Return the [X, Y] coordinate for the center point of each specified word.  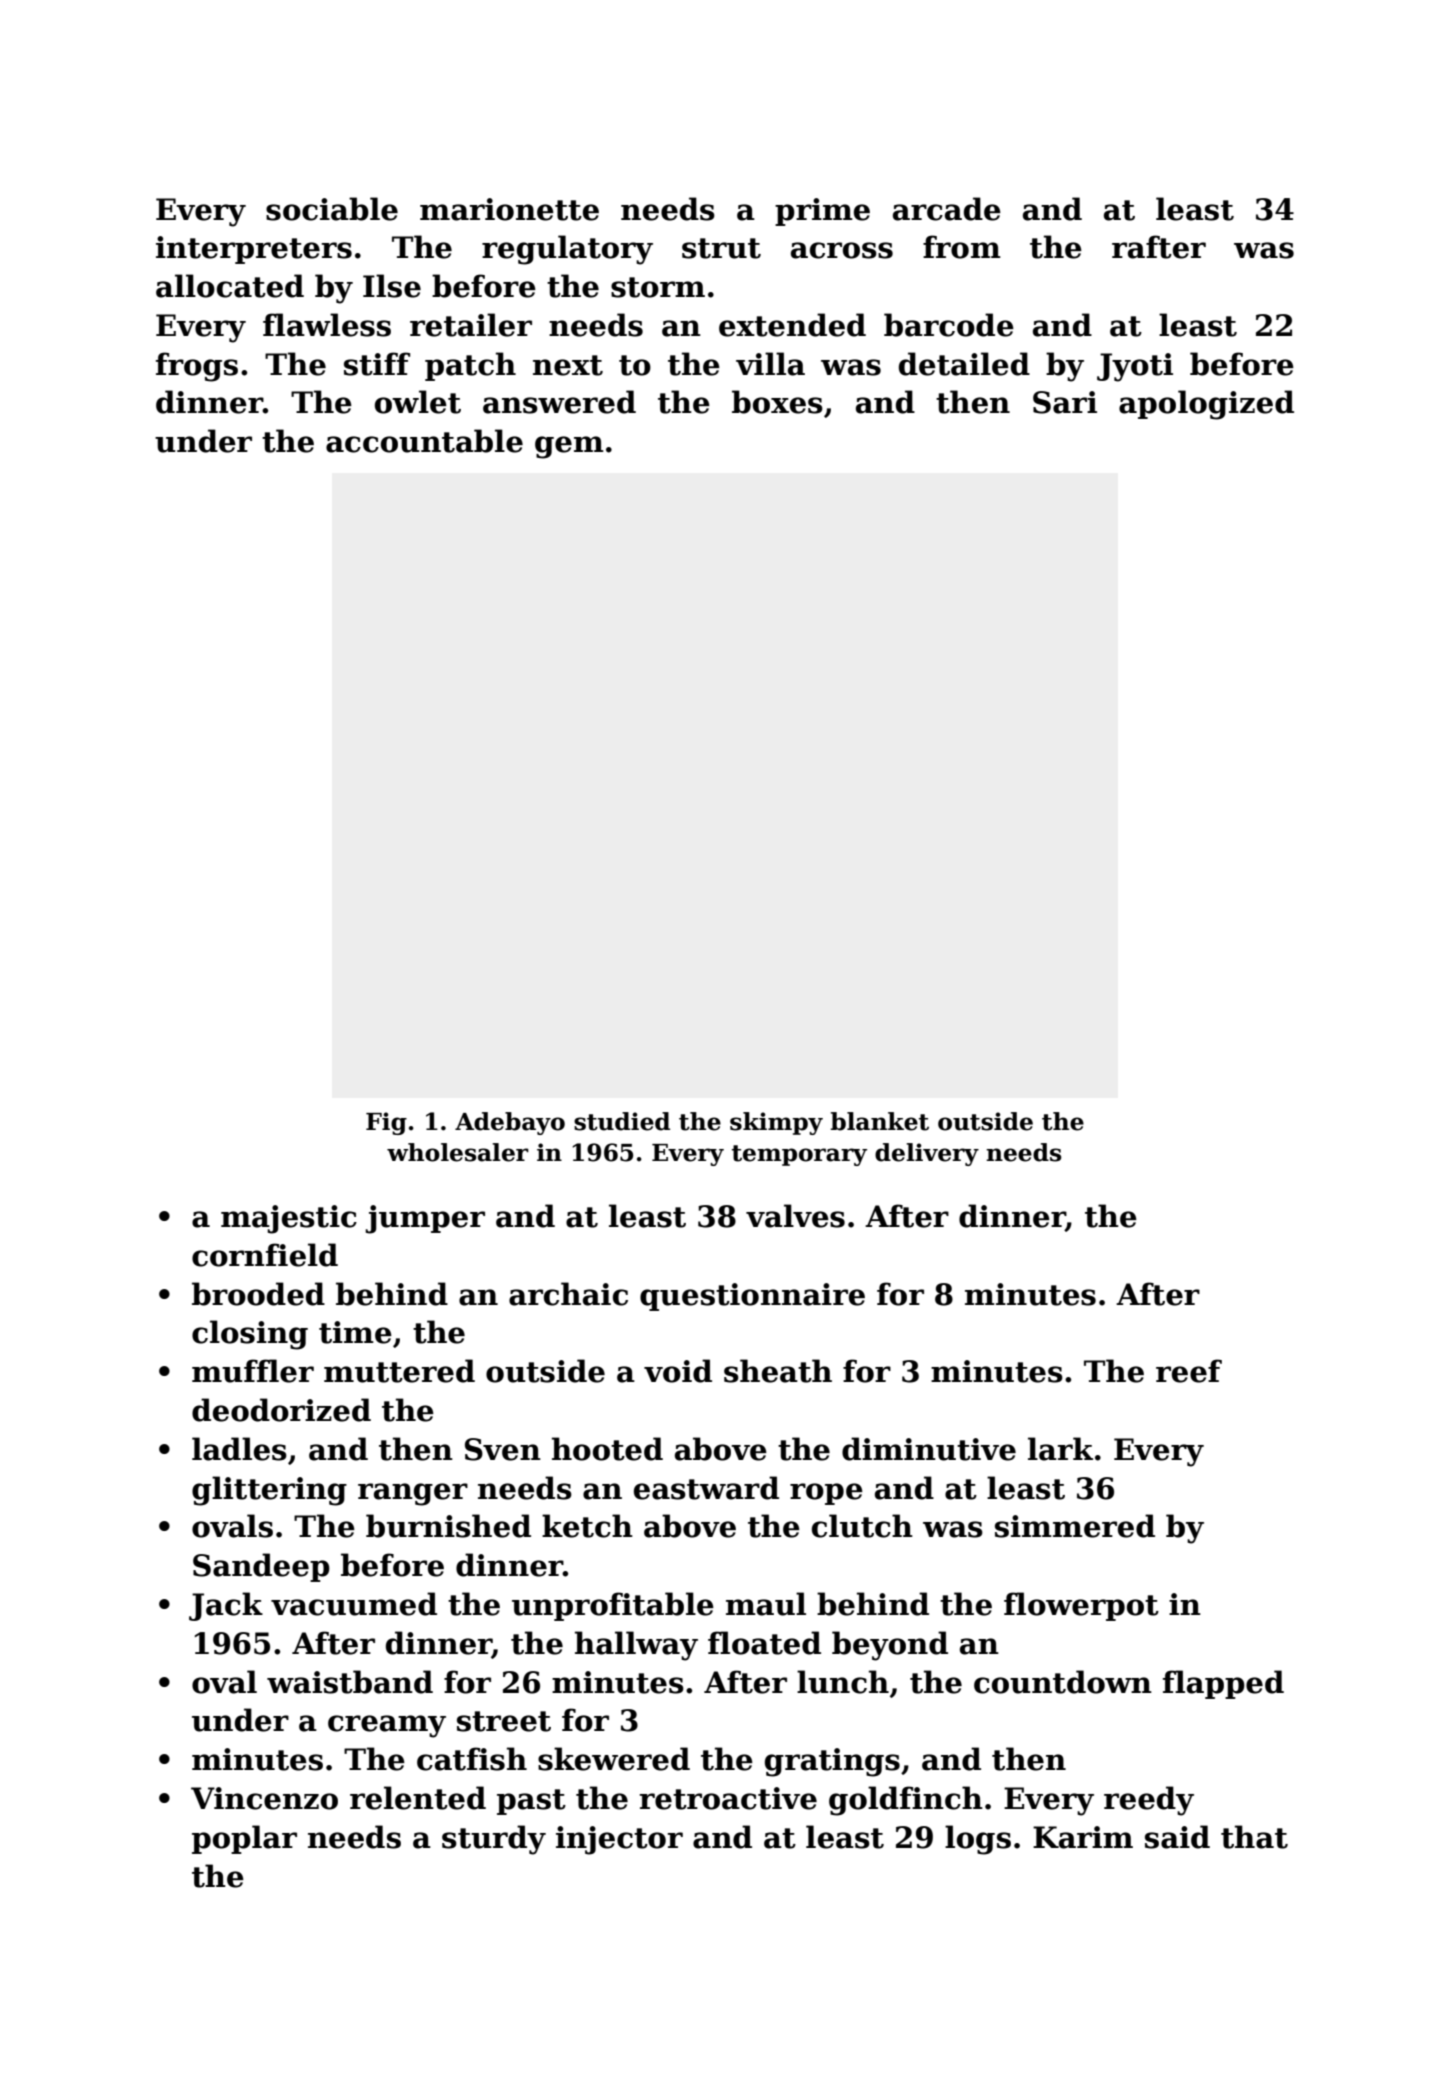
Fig [386, 1123]
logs [978, 1840]
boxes [777, 402]
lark [1060, 1449]
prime [822, 212]
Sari [1065, 402]
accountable [424, 441]
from [962, 247]
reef [1189, 1371]
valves [795, 1216]
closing [250, 1335]
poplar [244, 1839]
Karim [1083, 1837]
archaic [568, 1294]
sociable [332, 209]
